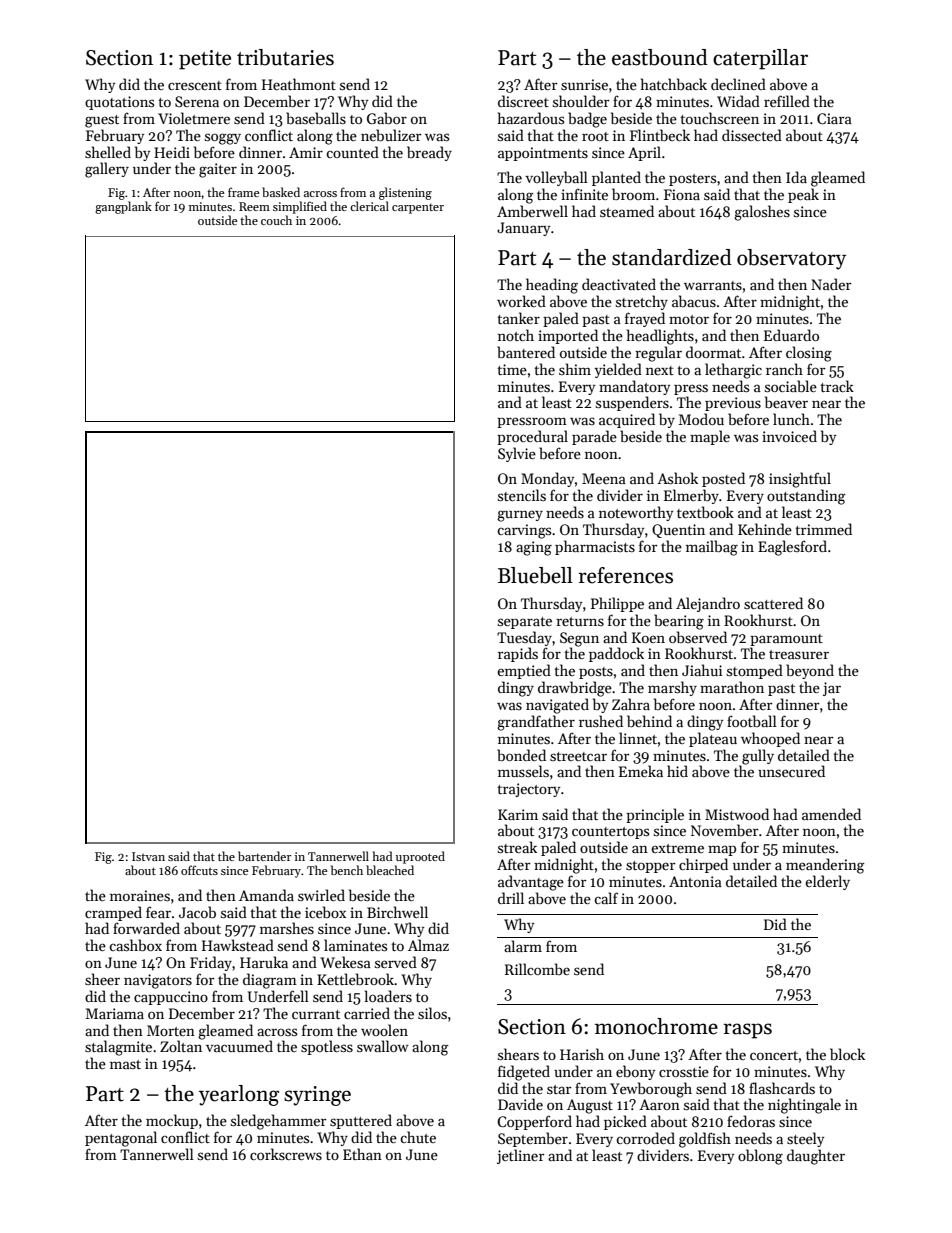 The height and width of the screenshot is (1233, 952). What do you see at coordinates (523, 229) in the screenshot?
I see `January` at bounding box center [523, 229].
